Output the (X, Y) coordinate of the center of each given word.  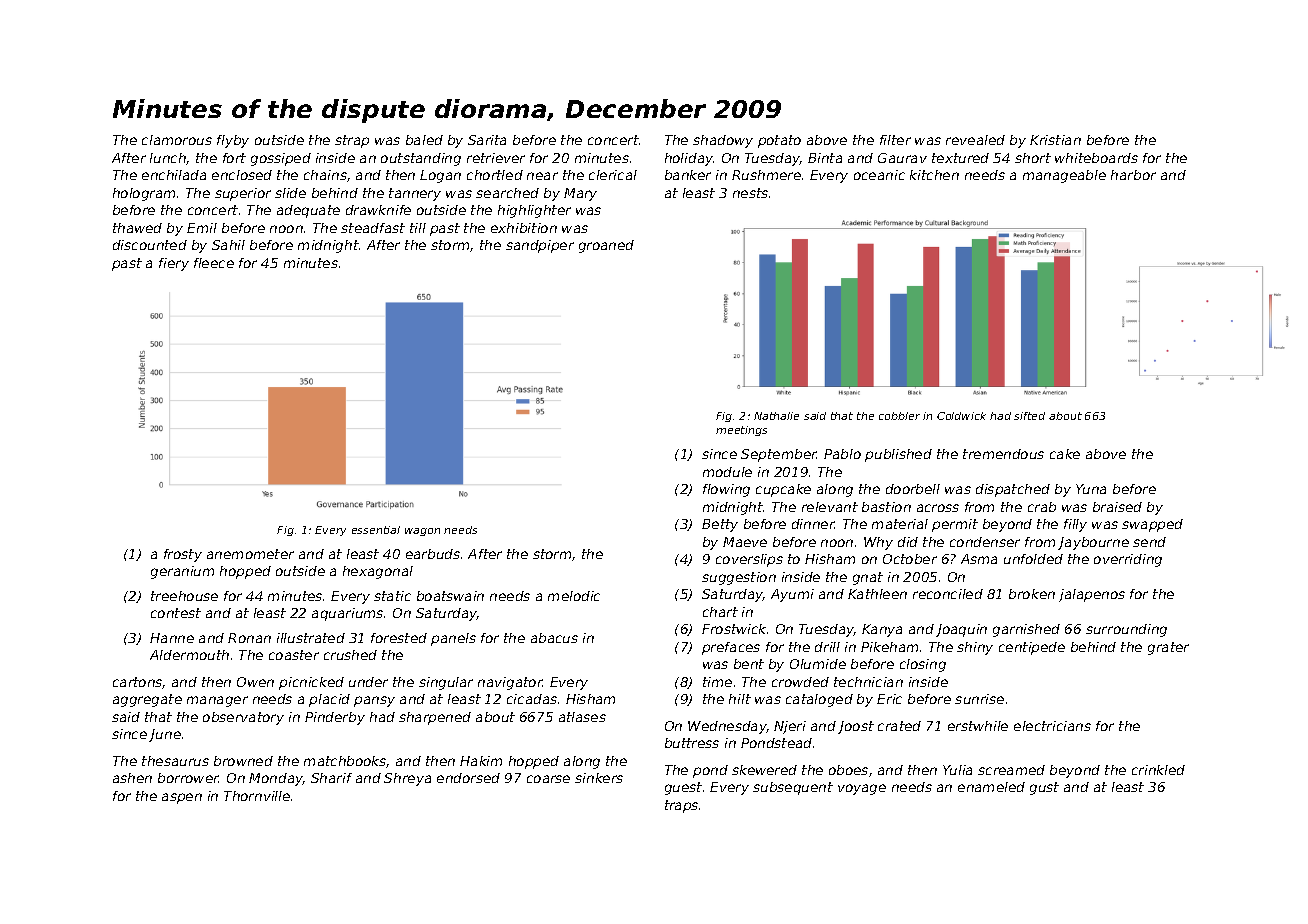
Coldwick (961, 416)
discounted (150, 245)
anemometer (250, 554)
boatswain (450, 596)
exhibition (524, 228)
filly (1075, 525)
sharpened (435, 718)
